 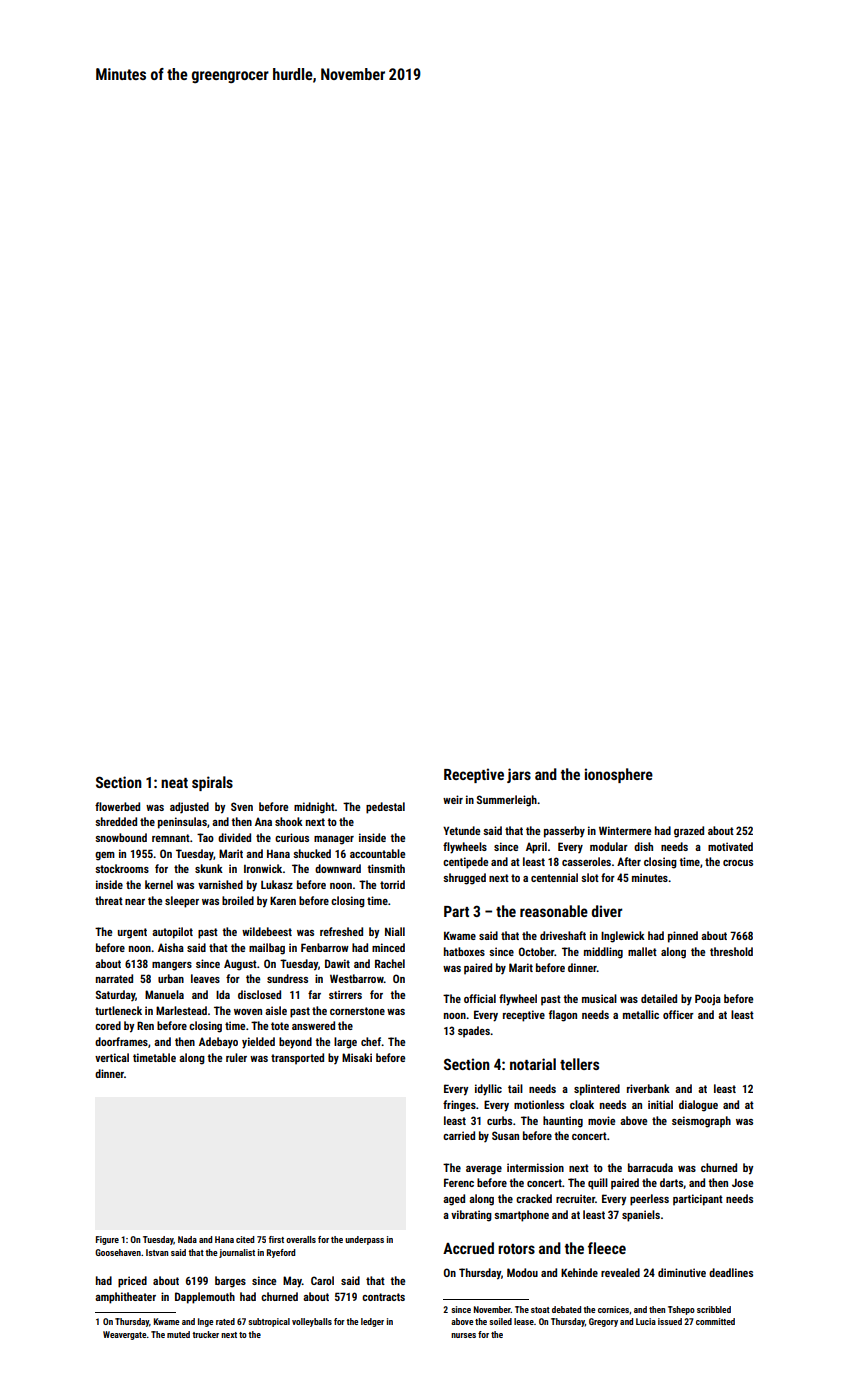 What do you see at coordinates (519, 775) in the page?
I see `jars` at bounding box center [519, 775].
